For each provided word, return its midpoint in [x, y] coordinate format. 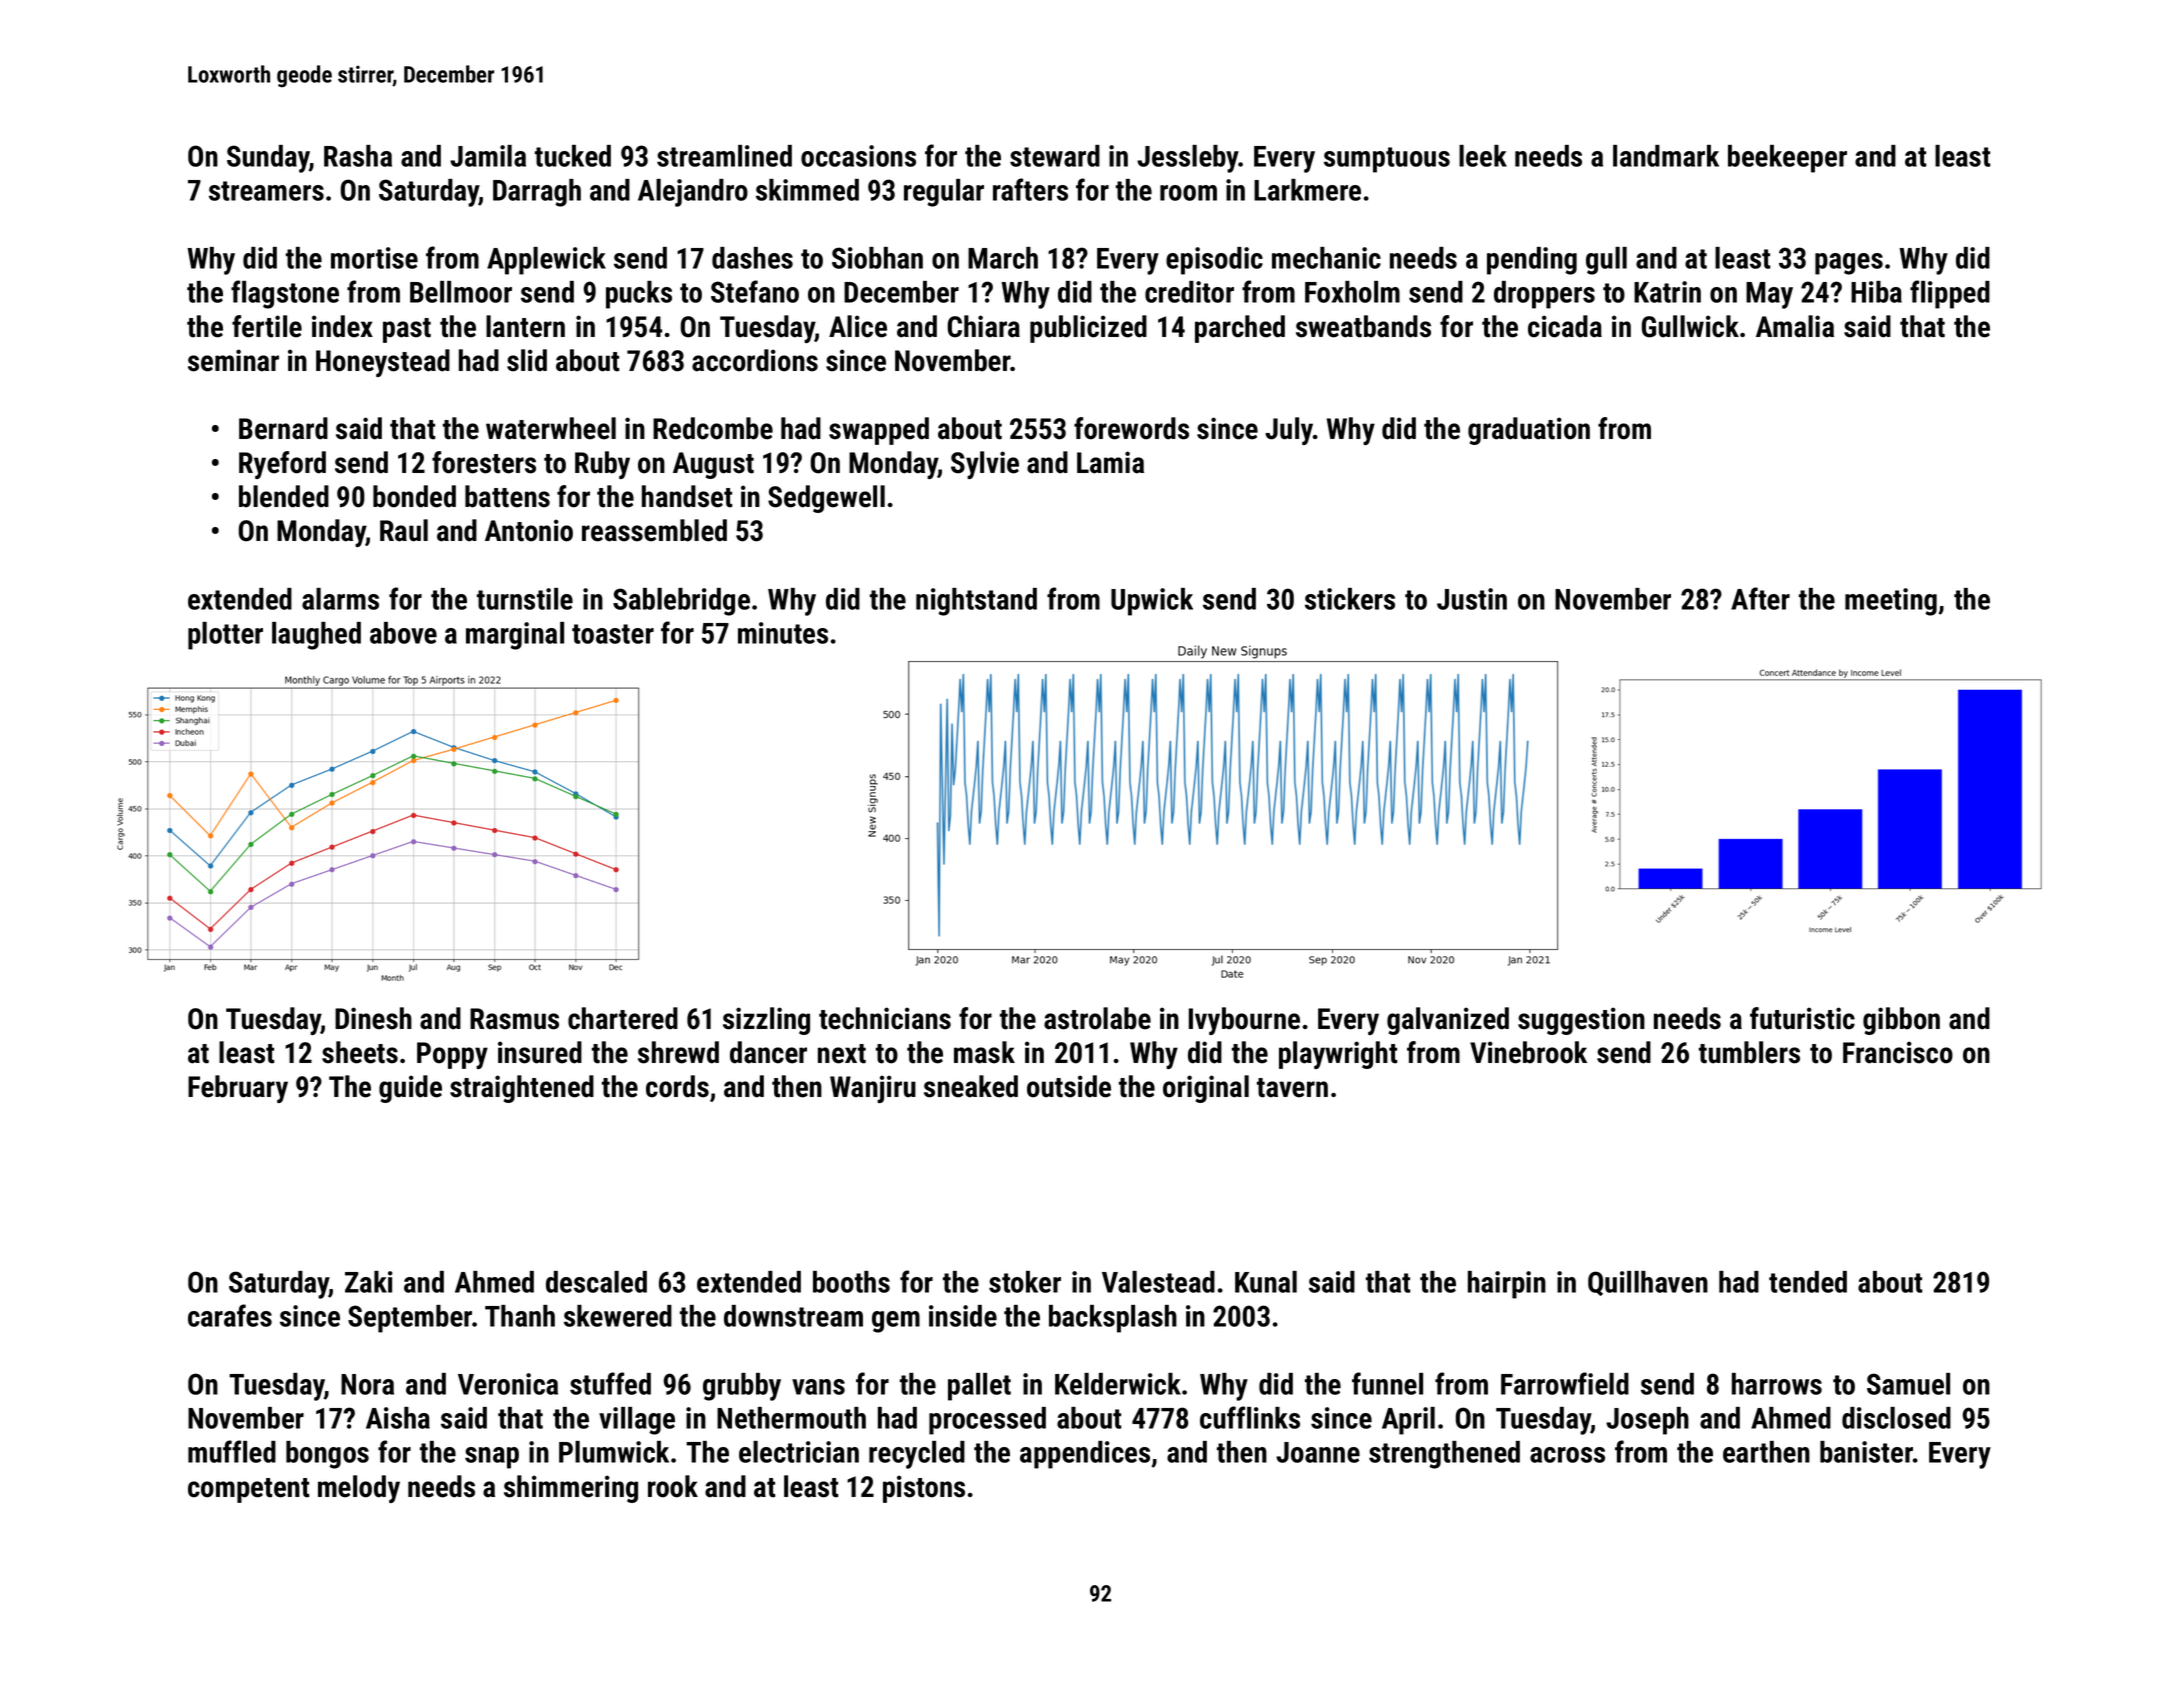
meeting [1891, 602]
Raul [404, 530]
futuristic [1802, 1018]
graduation [1529, 431]
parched [1240, 329]
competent [248, 1490]
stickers [1350, 599]
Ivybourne [1244, 1021]
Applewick [546, 261]
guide [410, 1089]
